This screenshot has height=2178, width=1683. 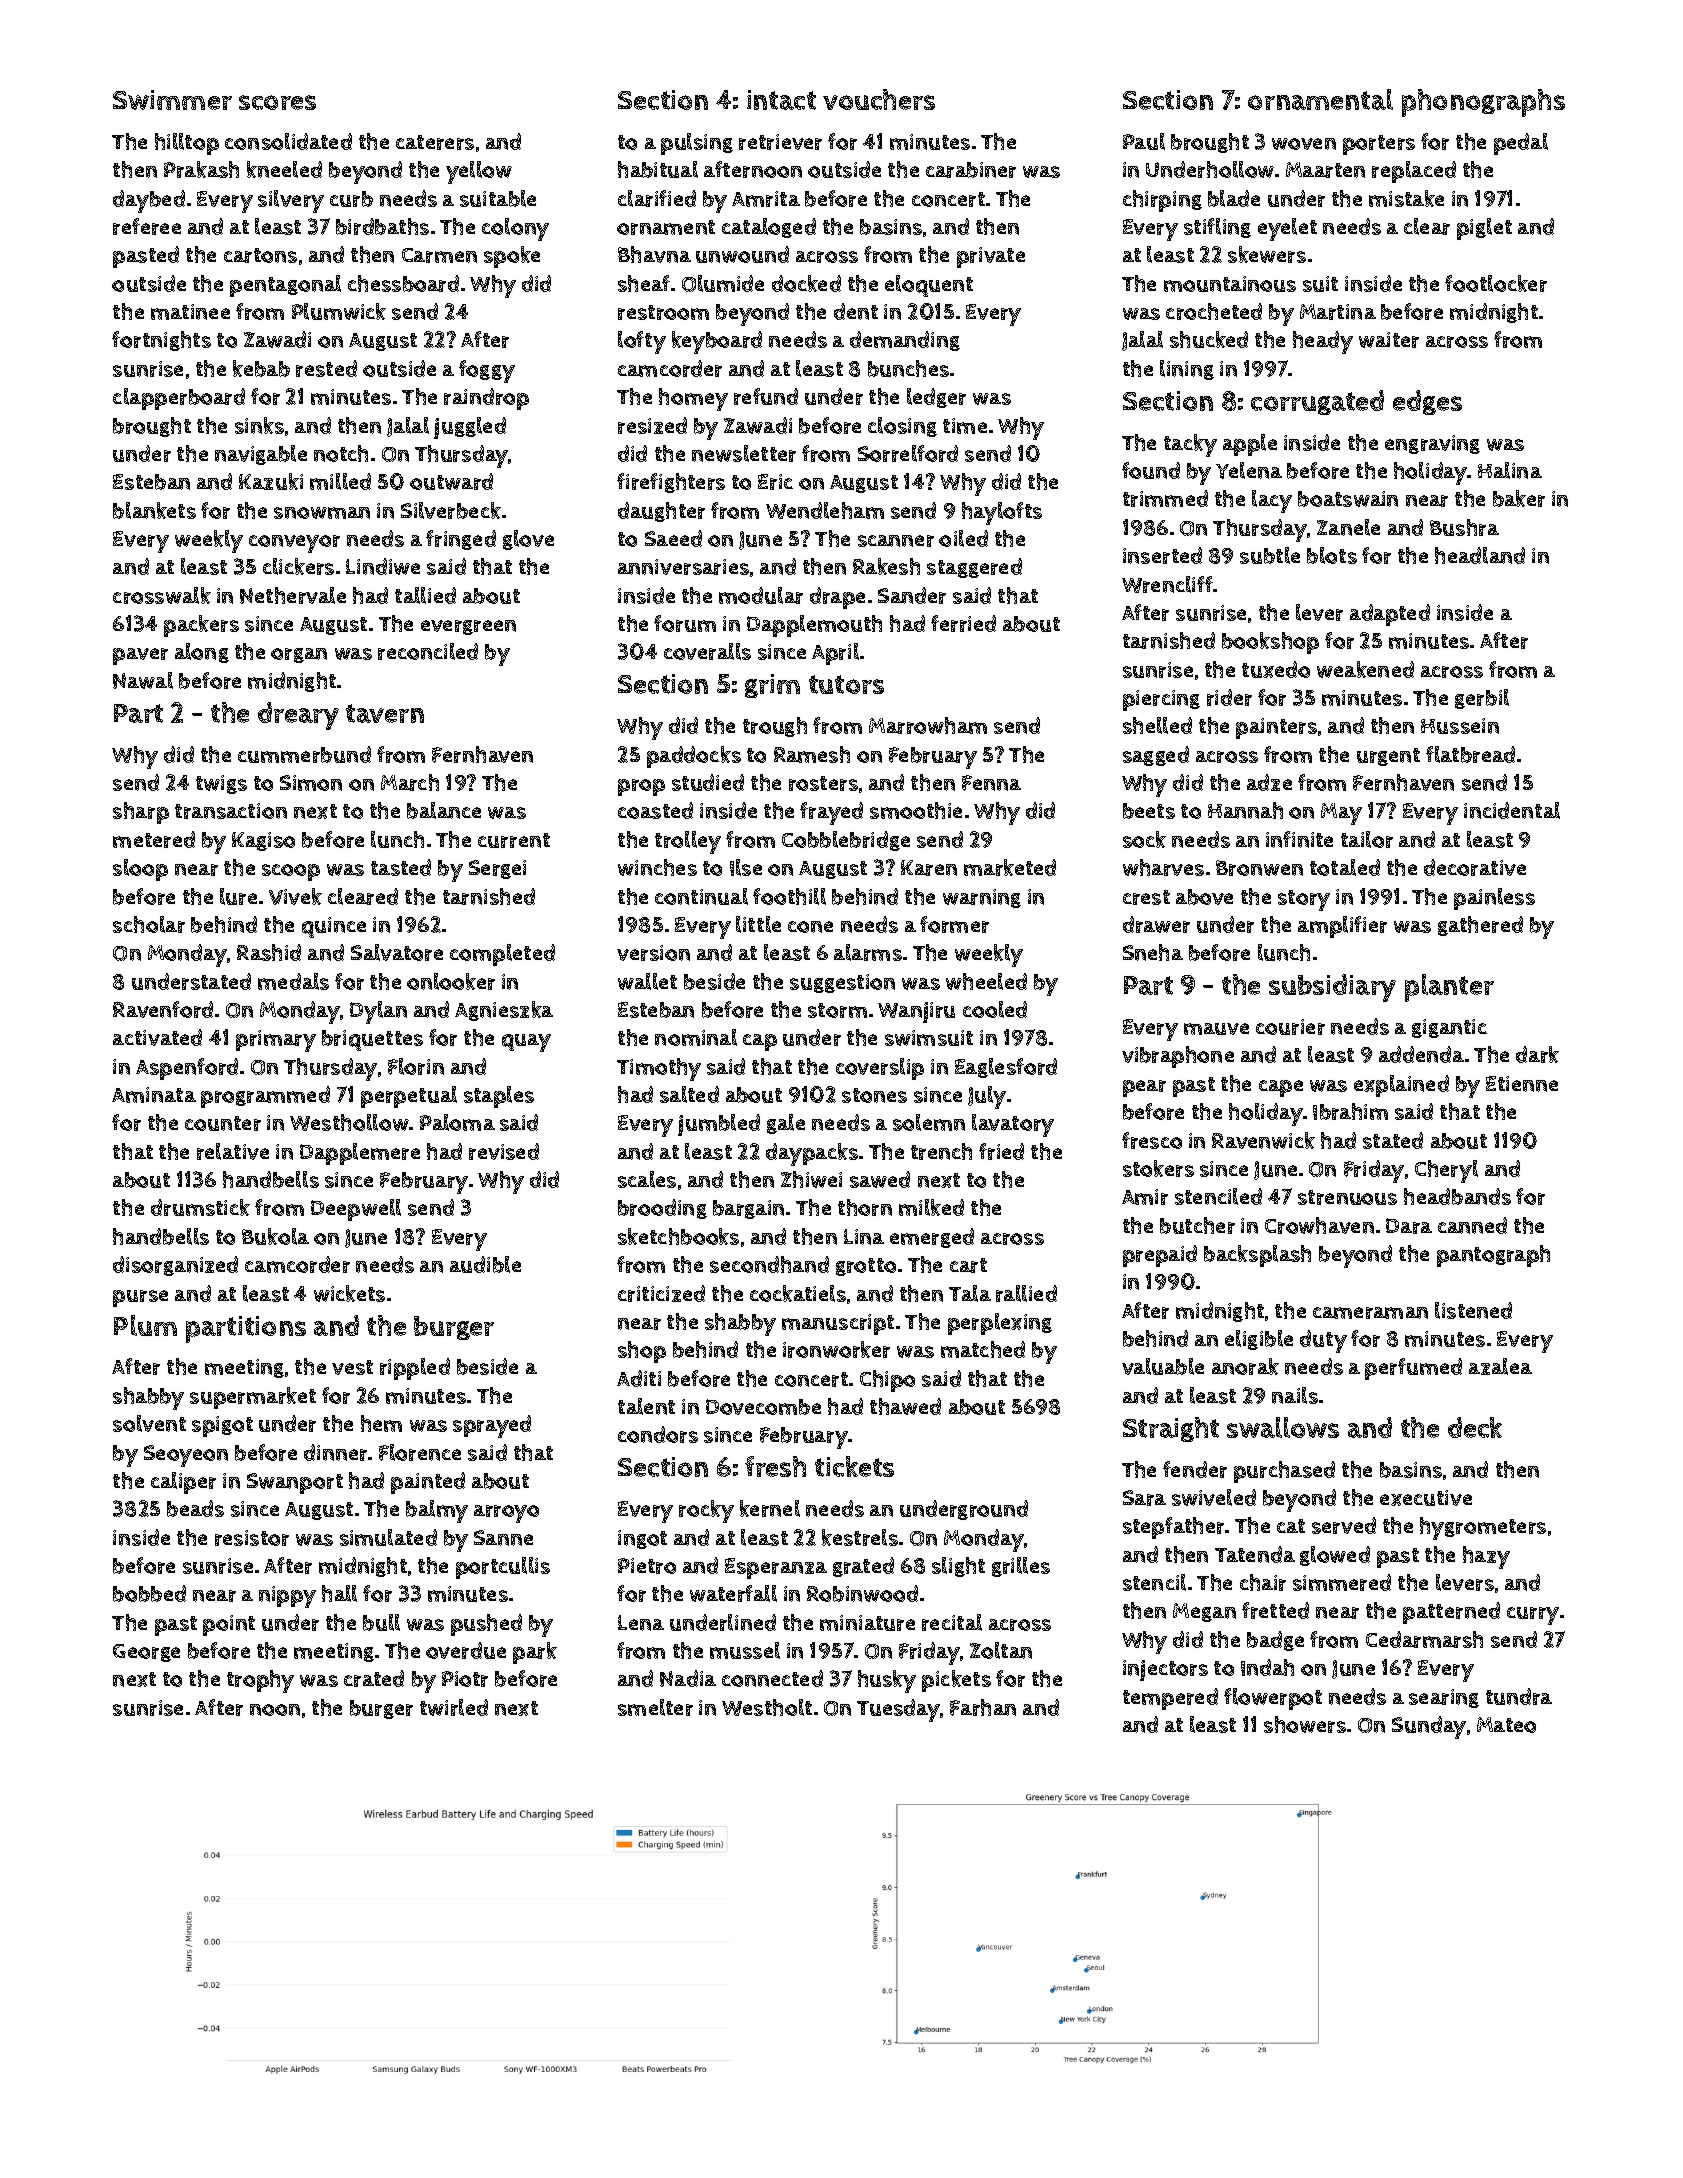 I want to click on phonographs, so click(x=1483, y=103).
